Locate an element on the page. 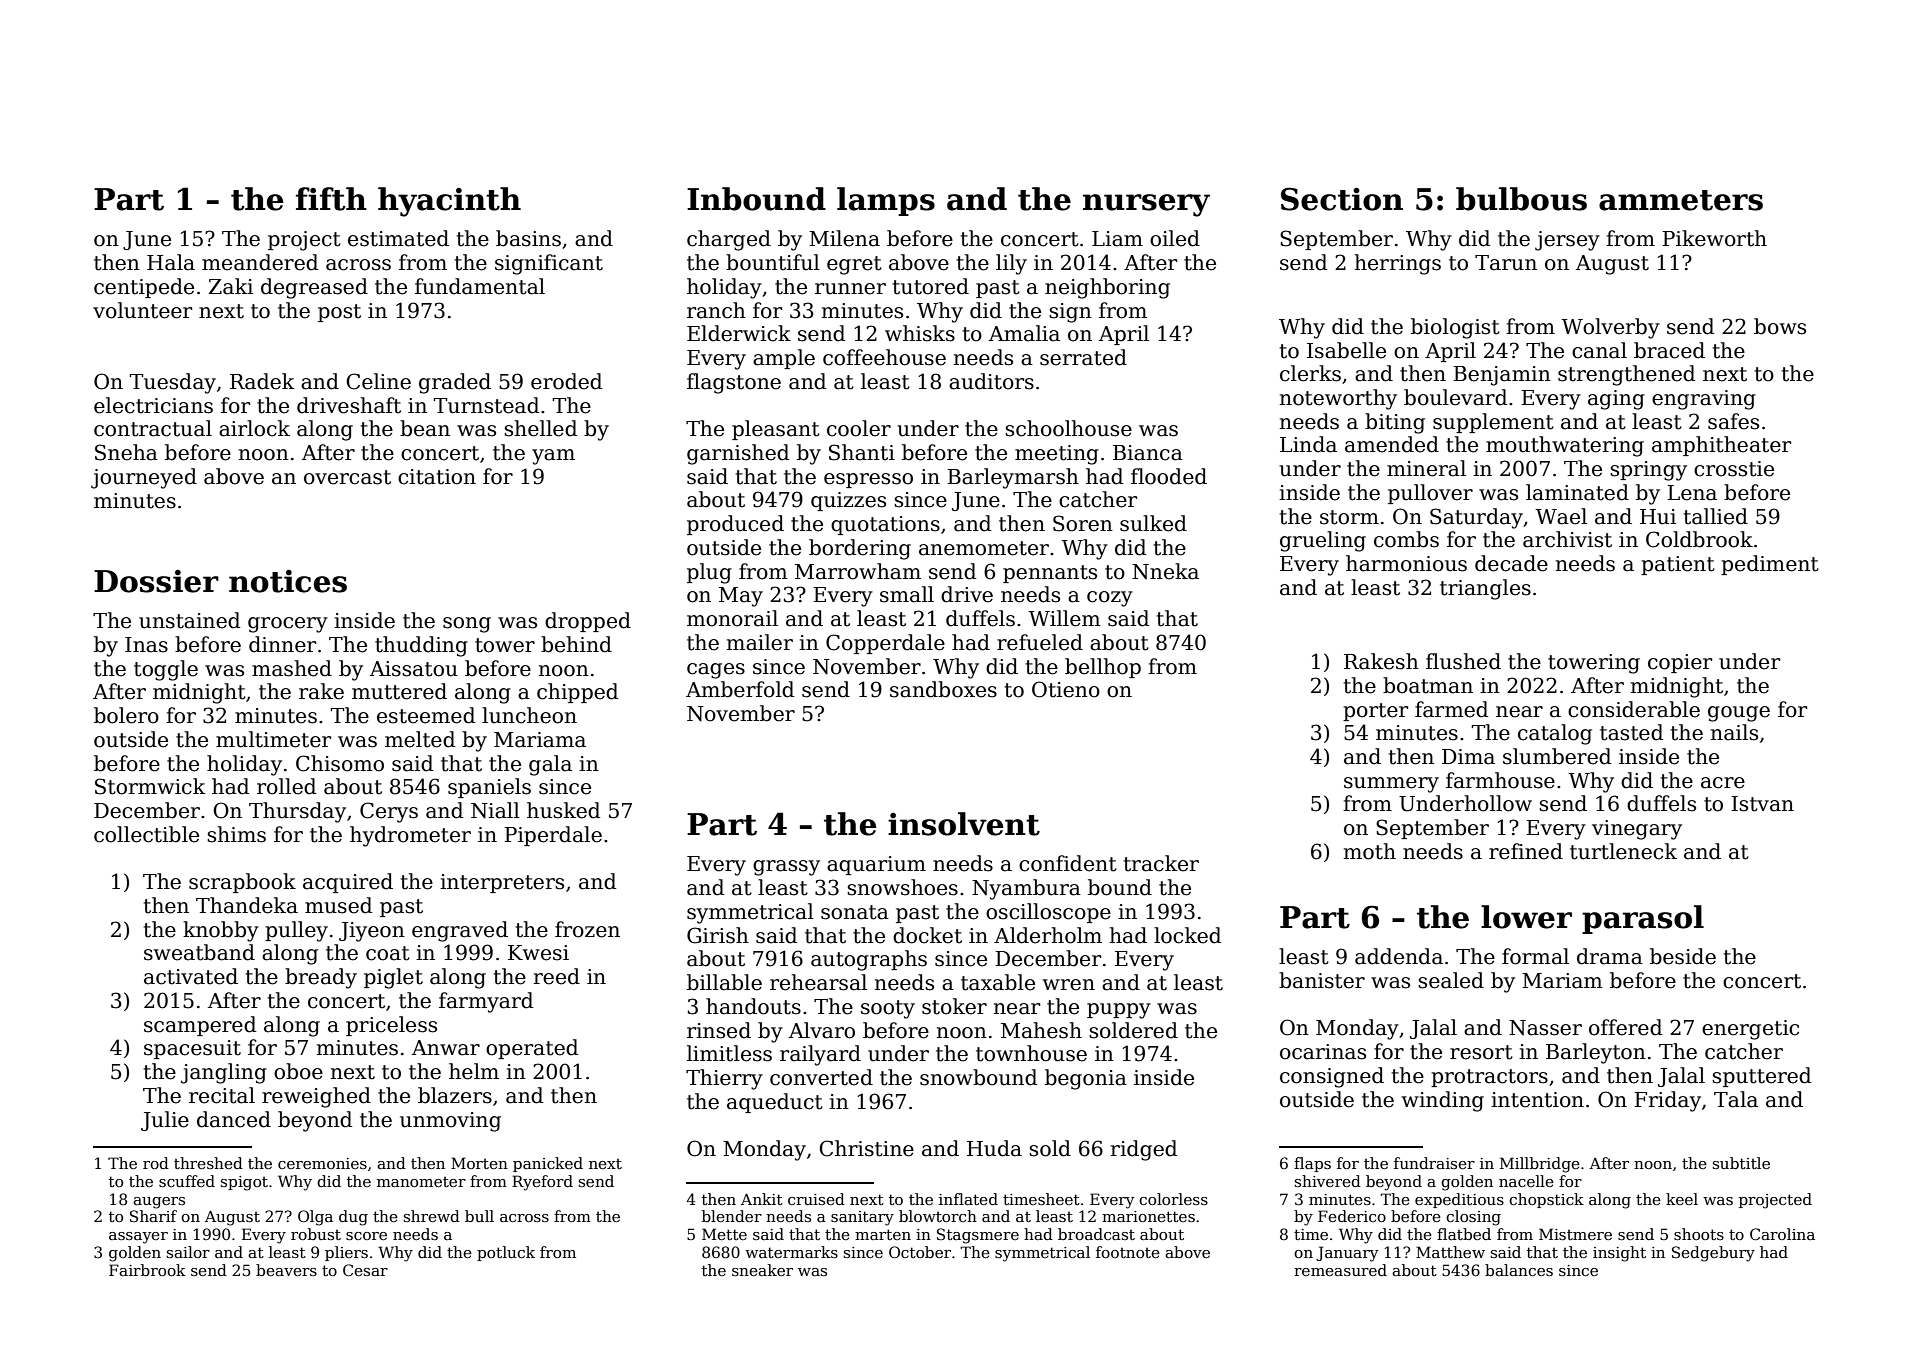 The image size is (1914, 1353). ranch is located at coordinates (716, 310).
